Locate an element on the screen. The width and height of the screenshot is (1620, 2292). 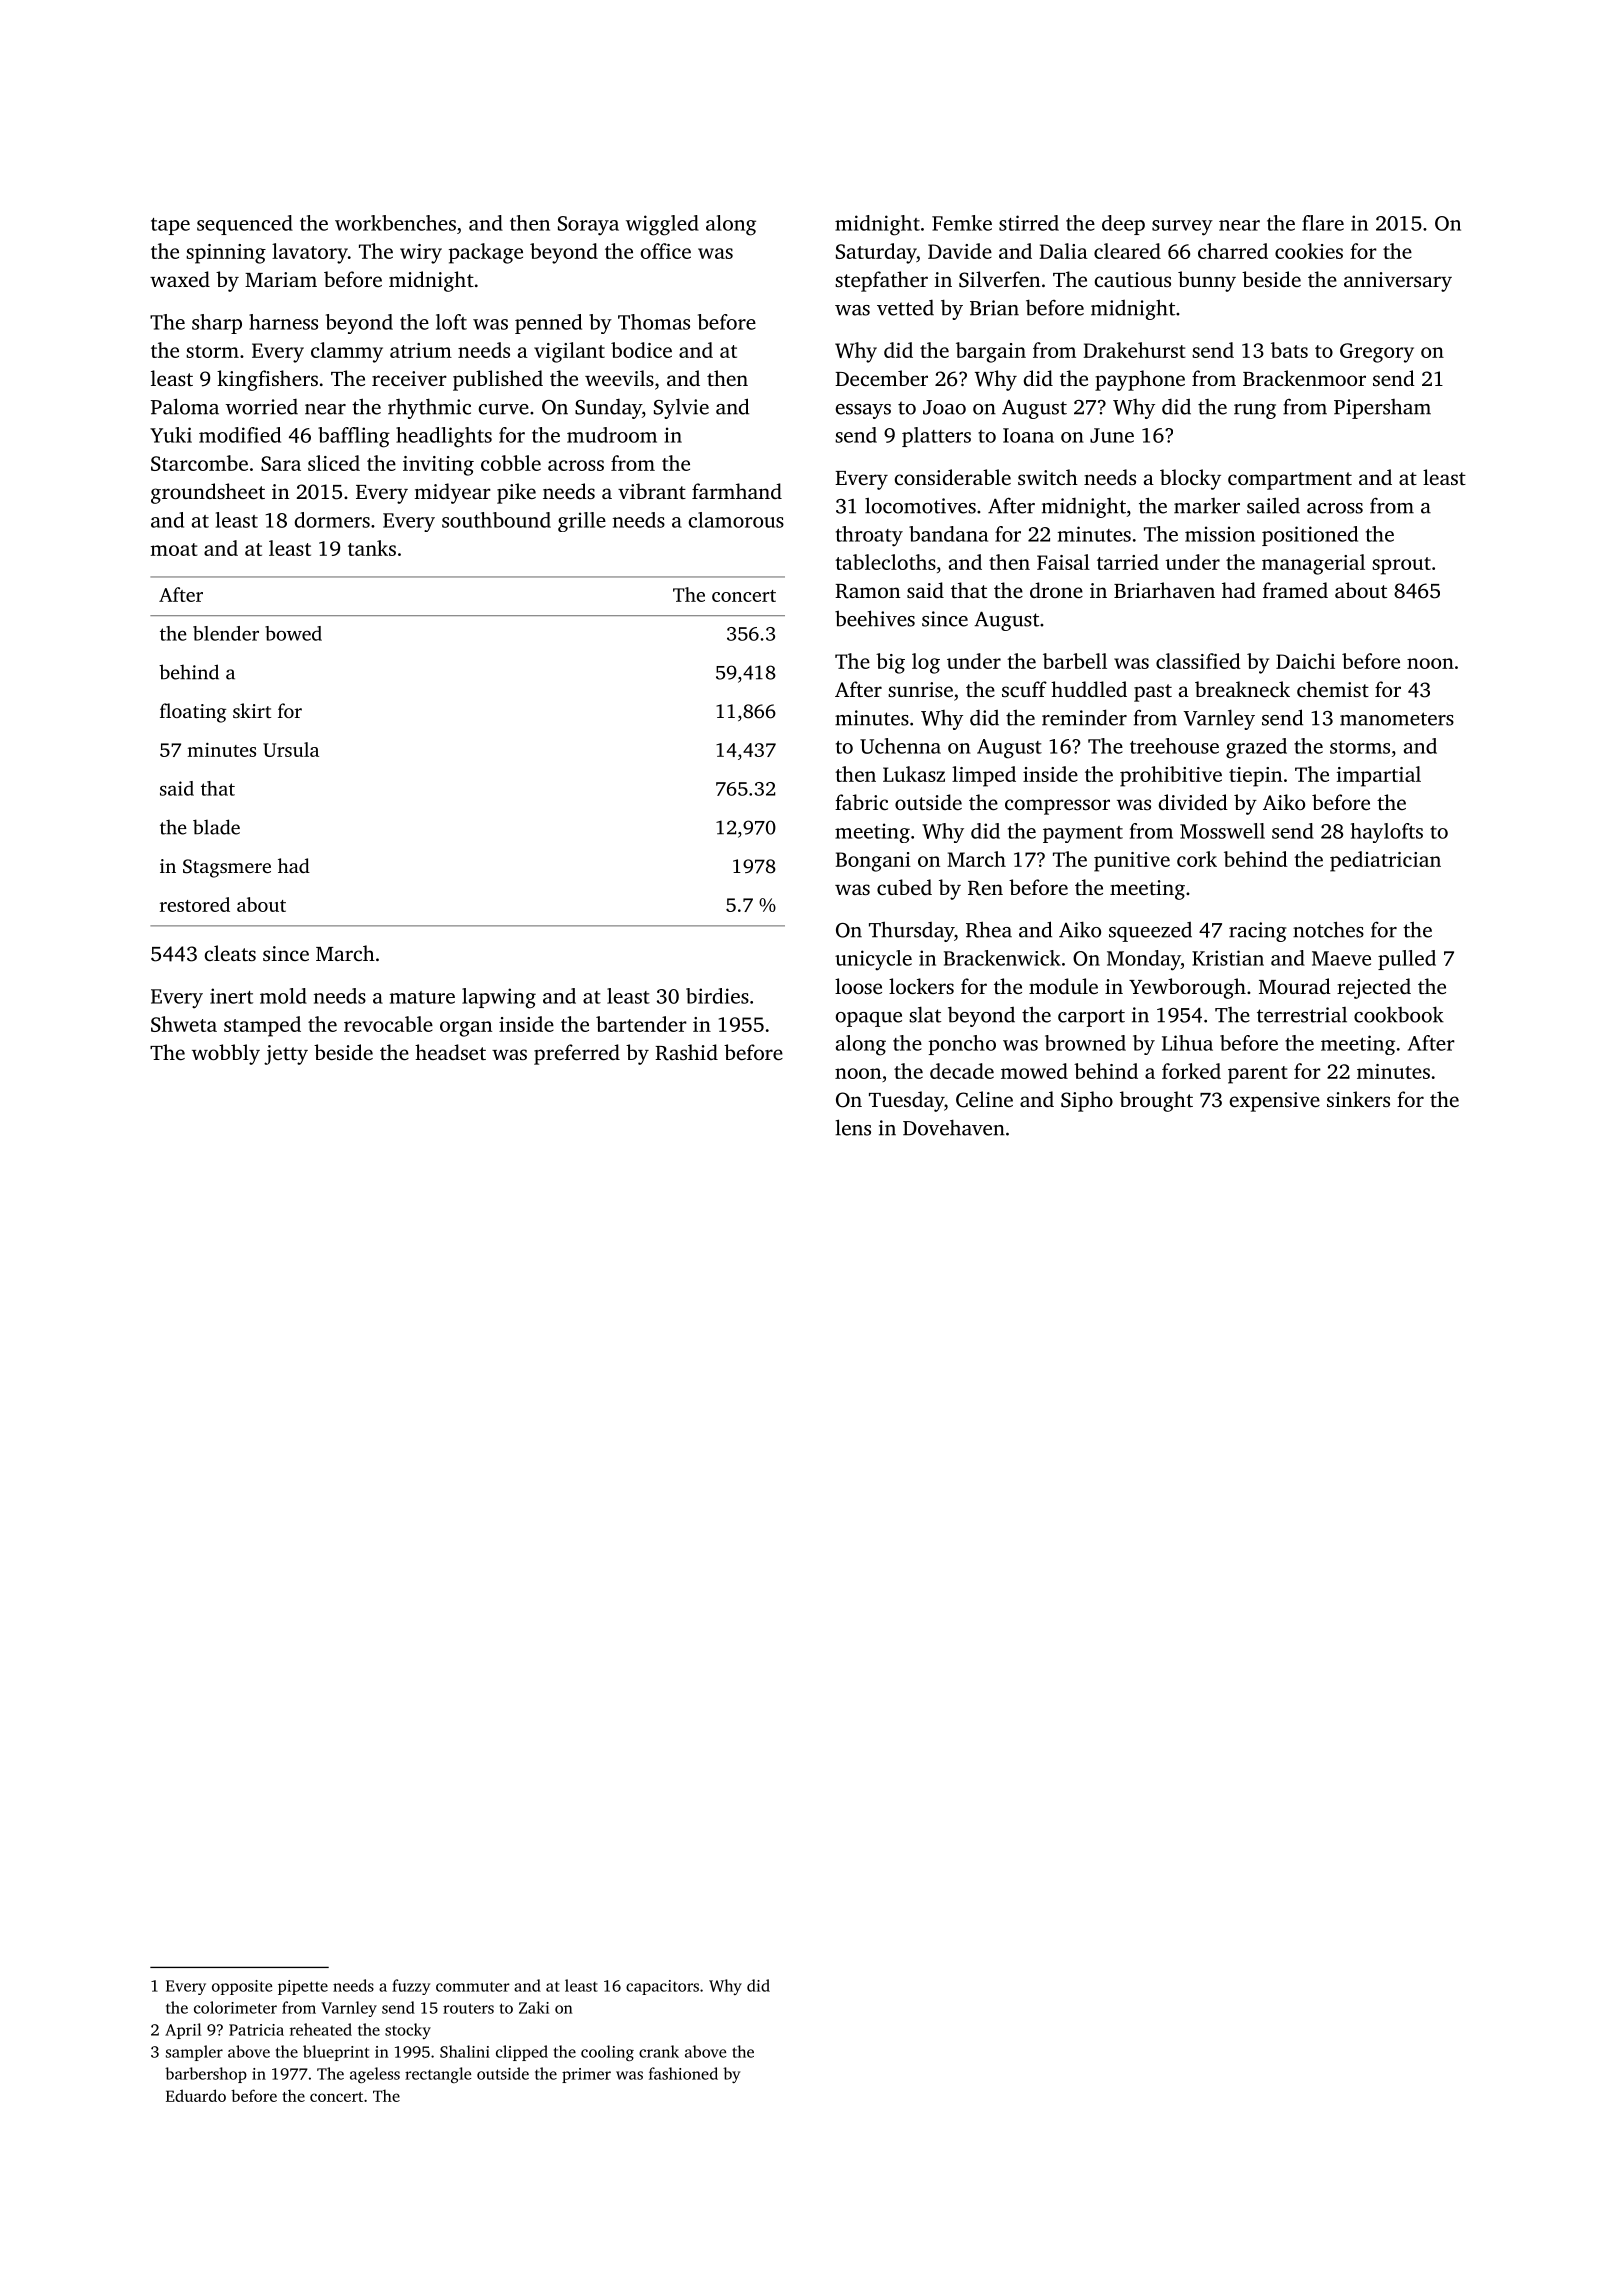
sequenced is located at coordinates (245, 225).
